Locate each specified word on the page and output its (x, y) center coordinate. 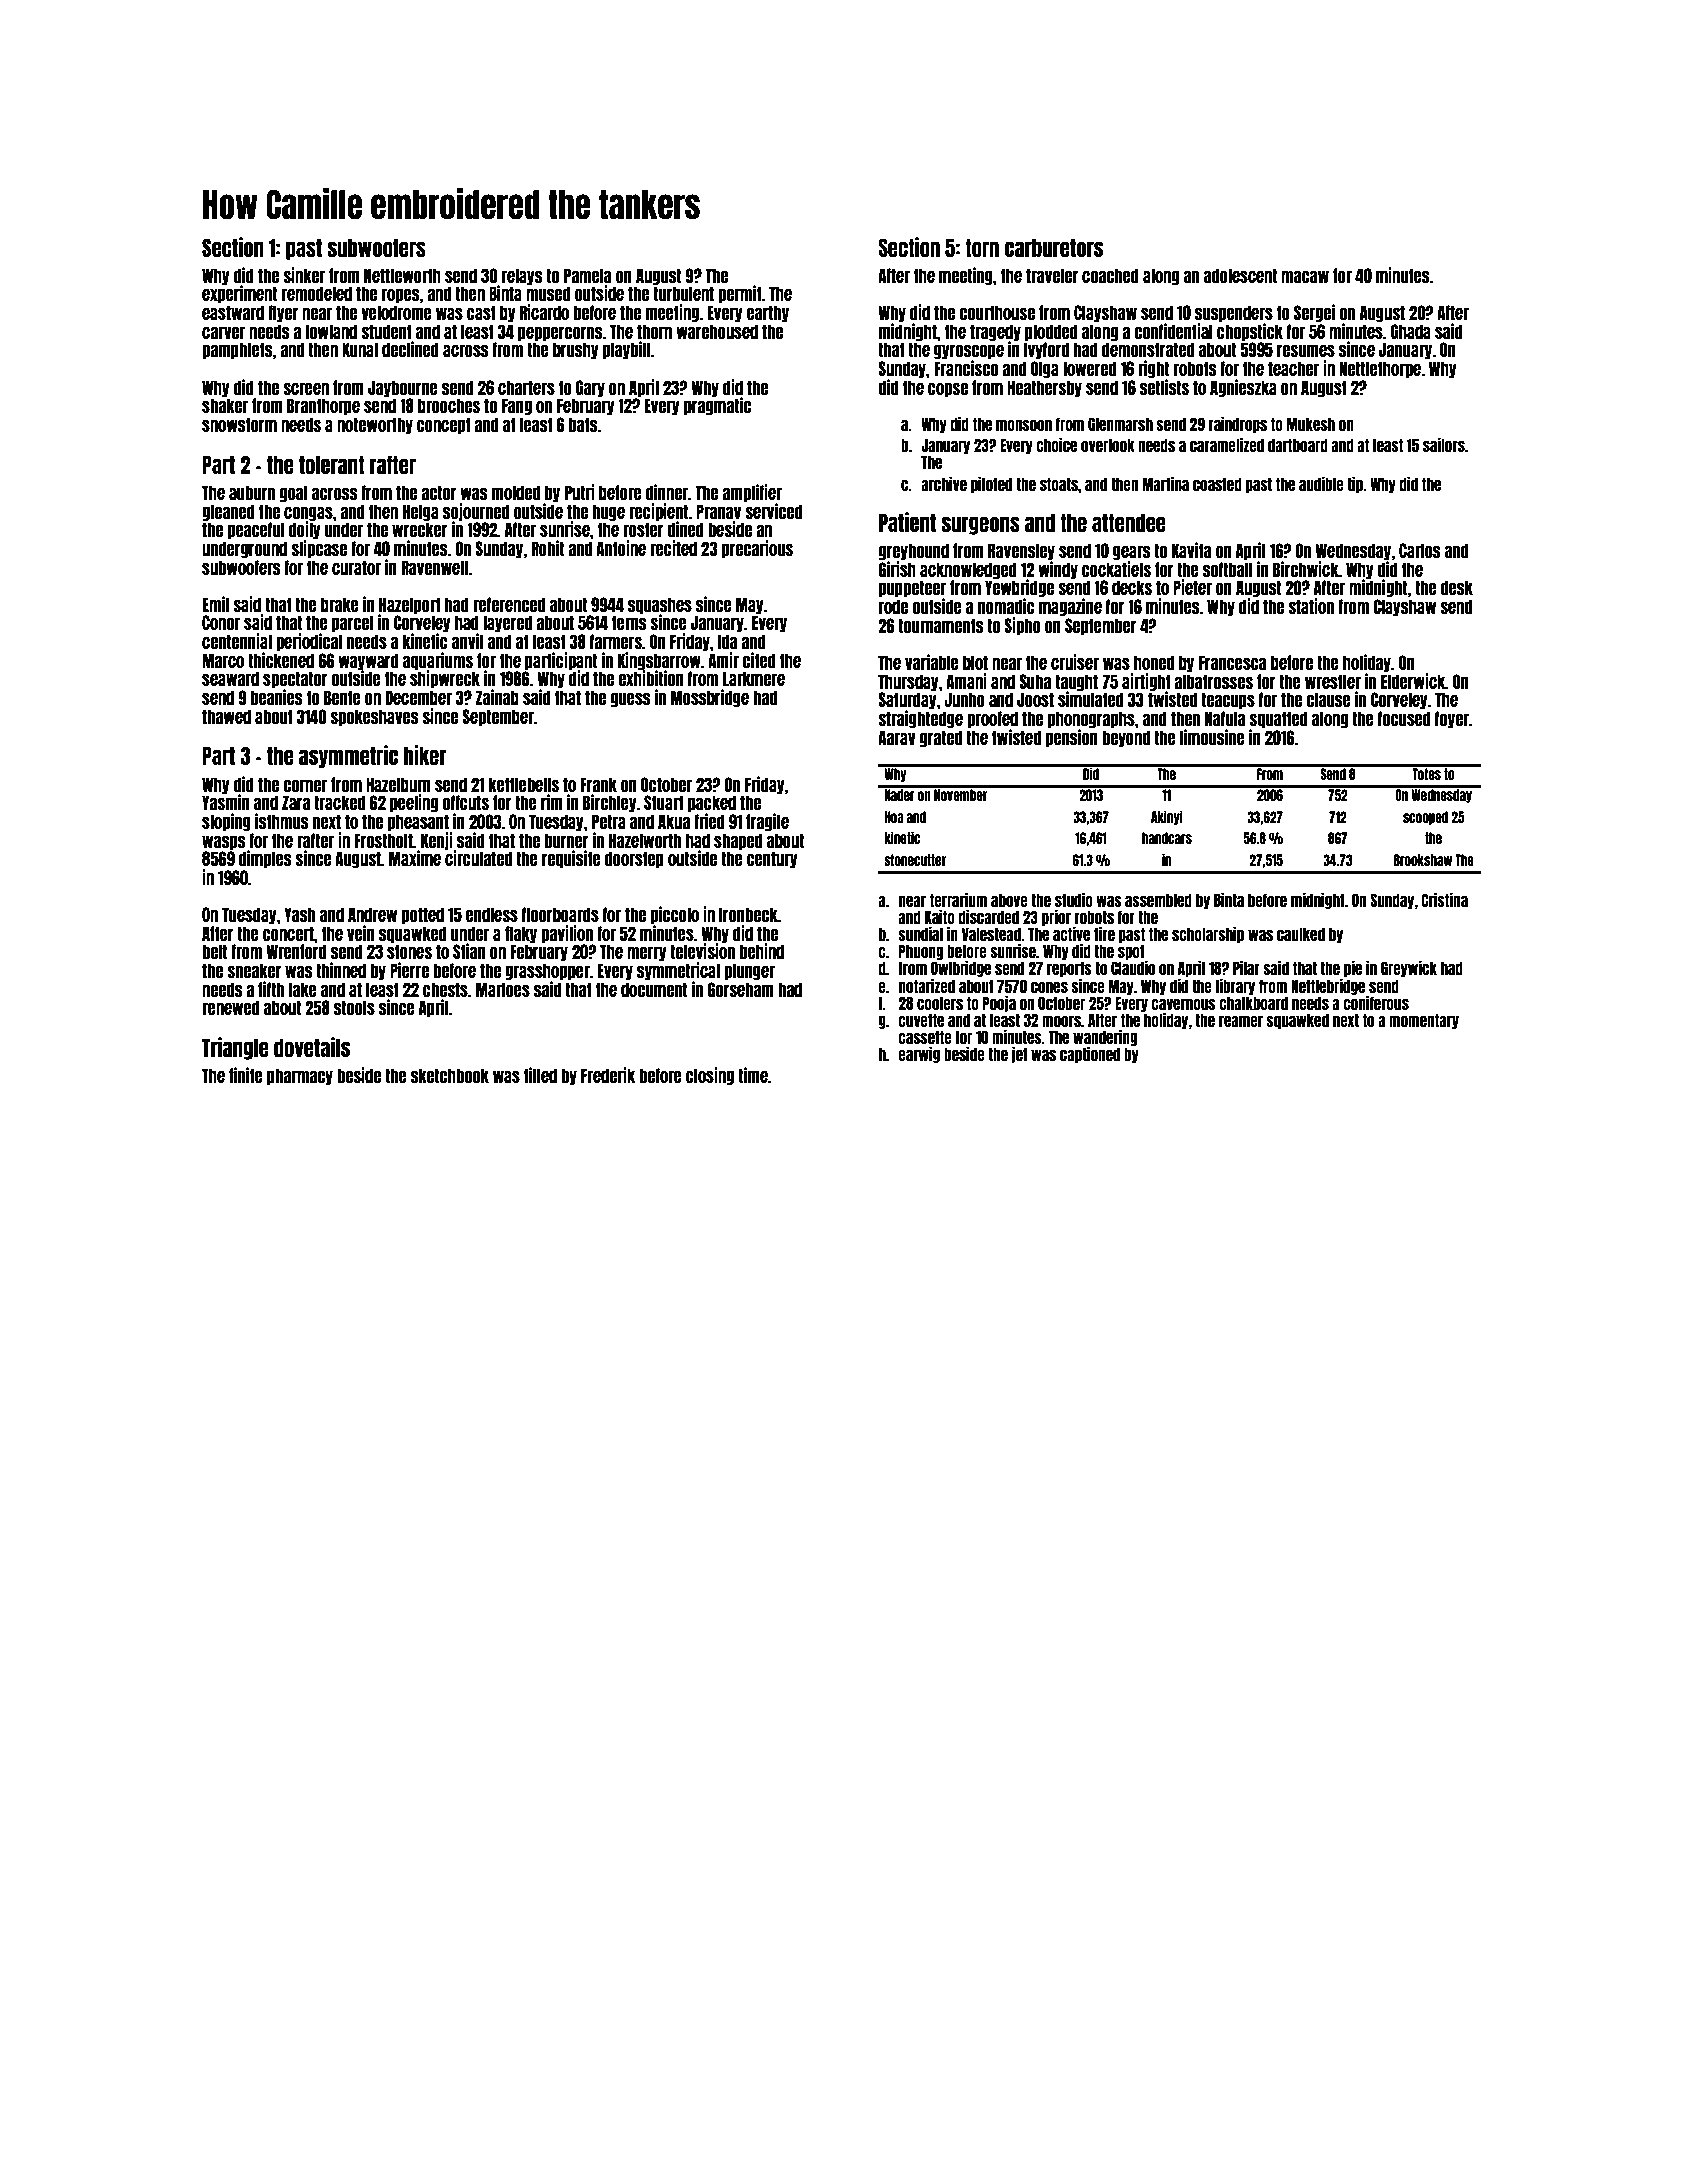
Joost (1035, 699)
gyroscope (969, 351)
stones (409, 951)
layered (507, 623)
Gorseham (741, 989)
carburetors (1054, 248)
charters (526, 387)
